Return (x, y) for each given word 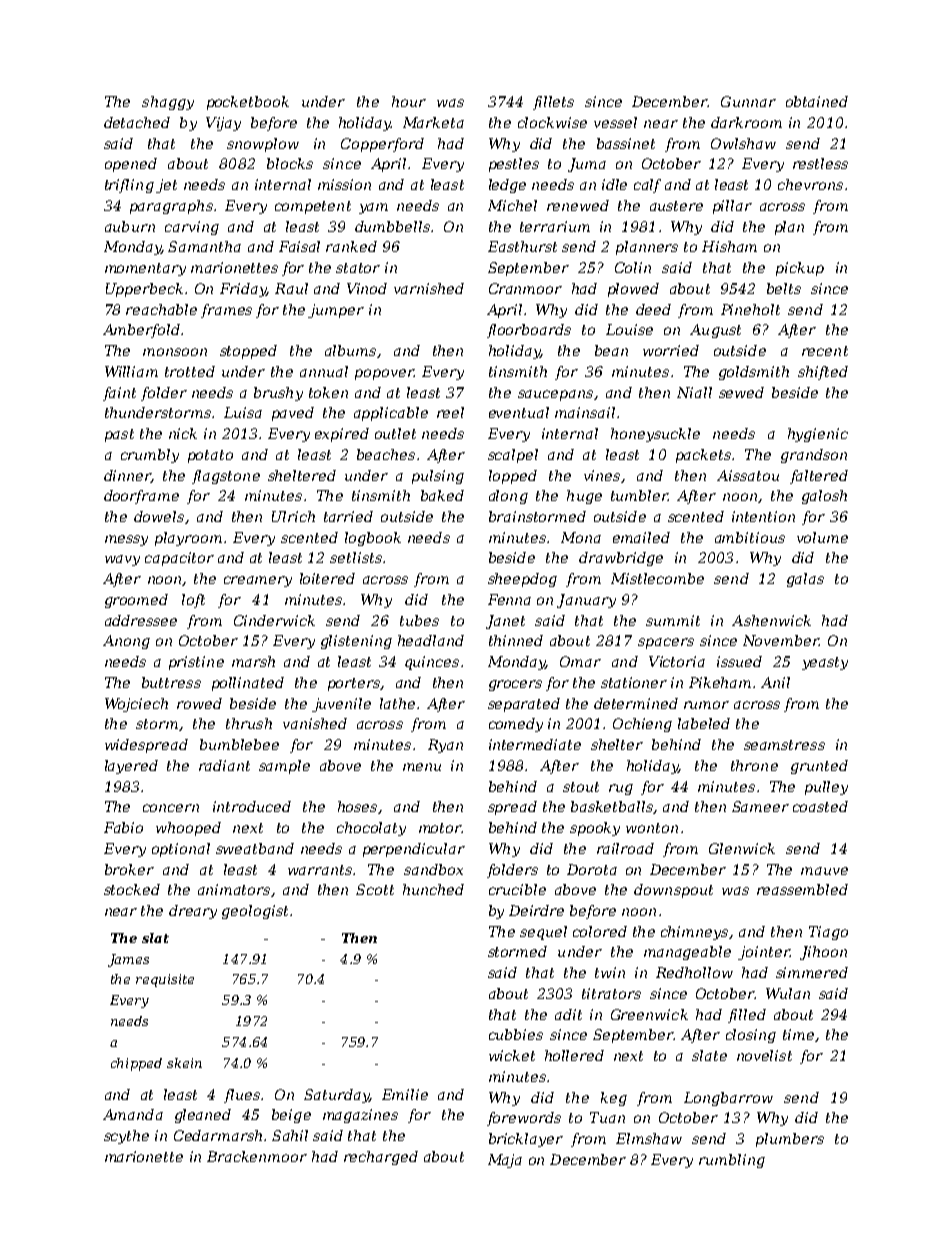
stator (358, 268)
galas (805, 580)
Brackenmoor (257, 1156)
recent (825, 351)
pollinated (248, 684)
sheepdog (522, 580)
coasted (820, 806)
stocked (132, 889)
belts (784, 288)
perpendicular (414, 850)
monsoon (175, 352)
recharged (381, 1158)
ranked (351, 246)
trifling (129, 186)
